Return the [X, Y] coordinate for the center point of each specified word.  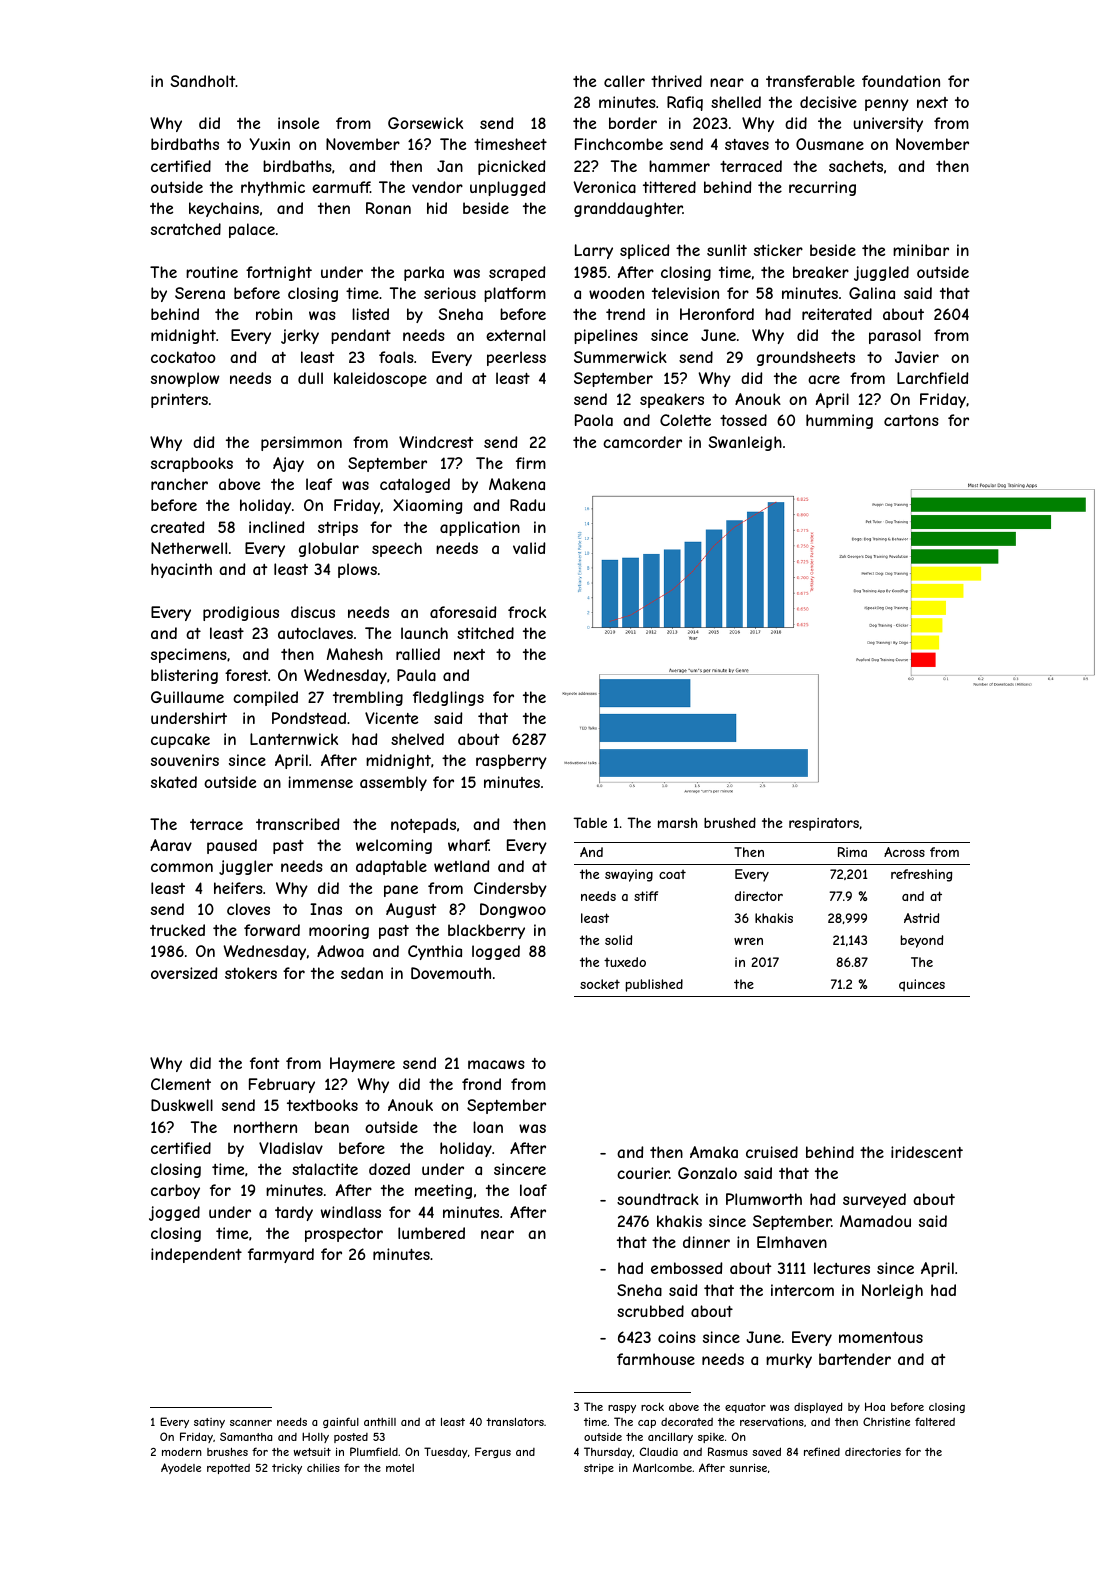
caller [624, 81]
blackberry [486, 931]
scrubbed [650, 1311]
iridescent [927, 1152]
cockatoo [183, 357]
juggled [881, 273]
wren [748, 941]
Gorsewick [425, 123]
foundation [901, 81]
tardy [294, 1213]
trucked [177, 930]
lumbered [431, 1233]
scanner [251, 1423]
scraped [517, 273]
